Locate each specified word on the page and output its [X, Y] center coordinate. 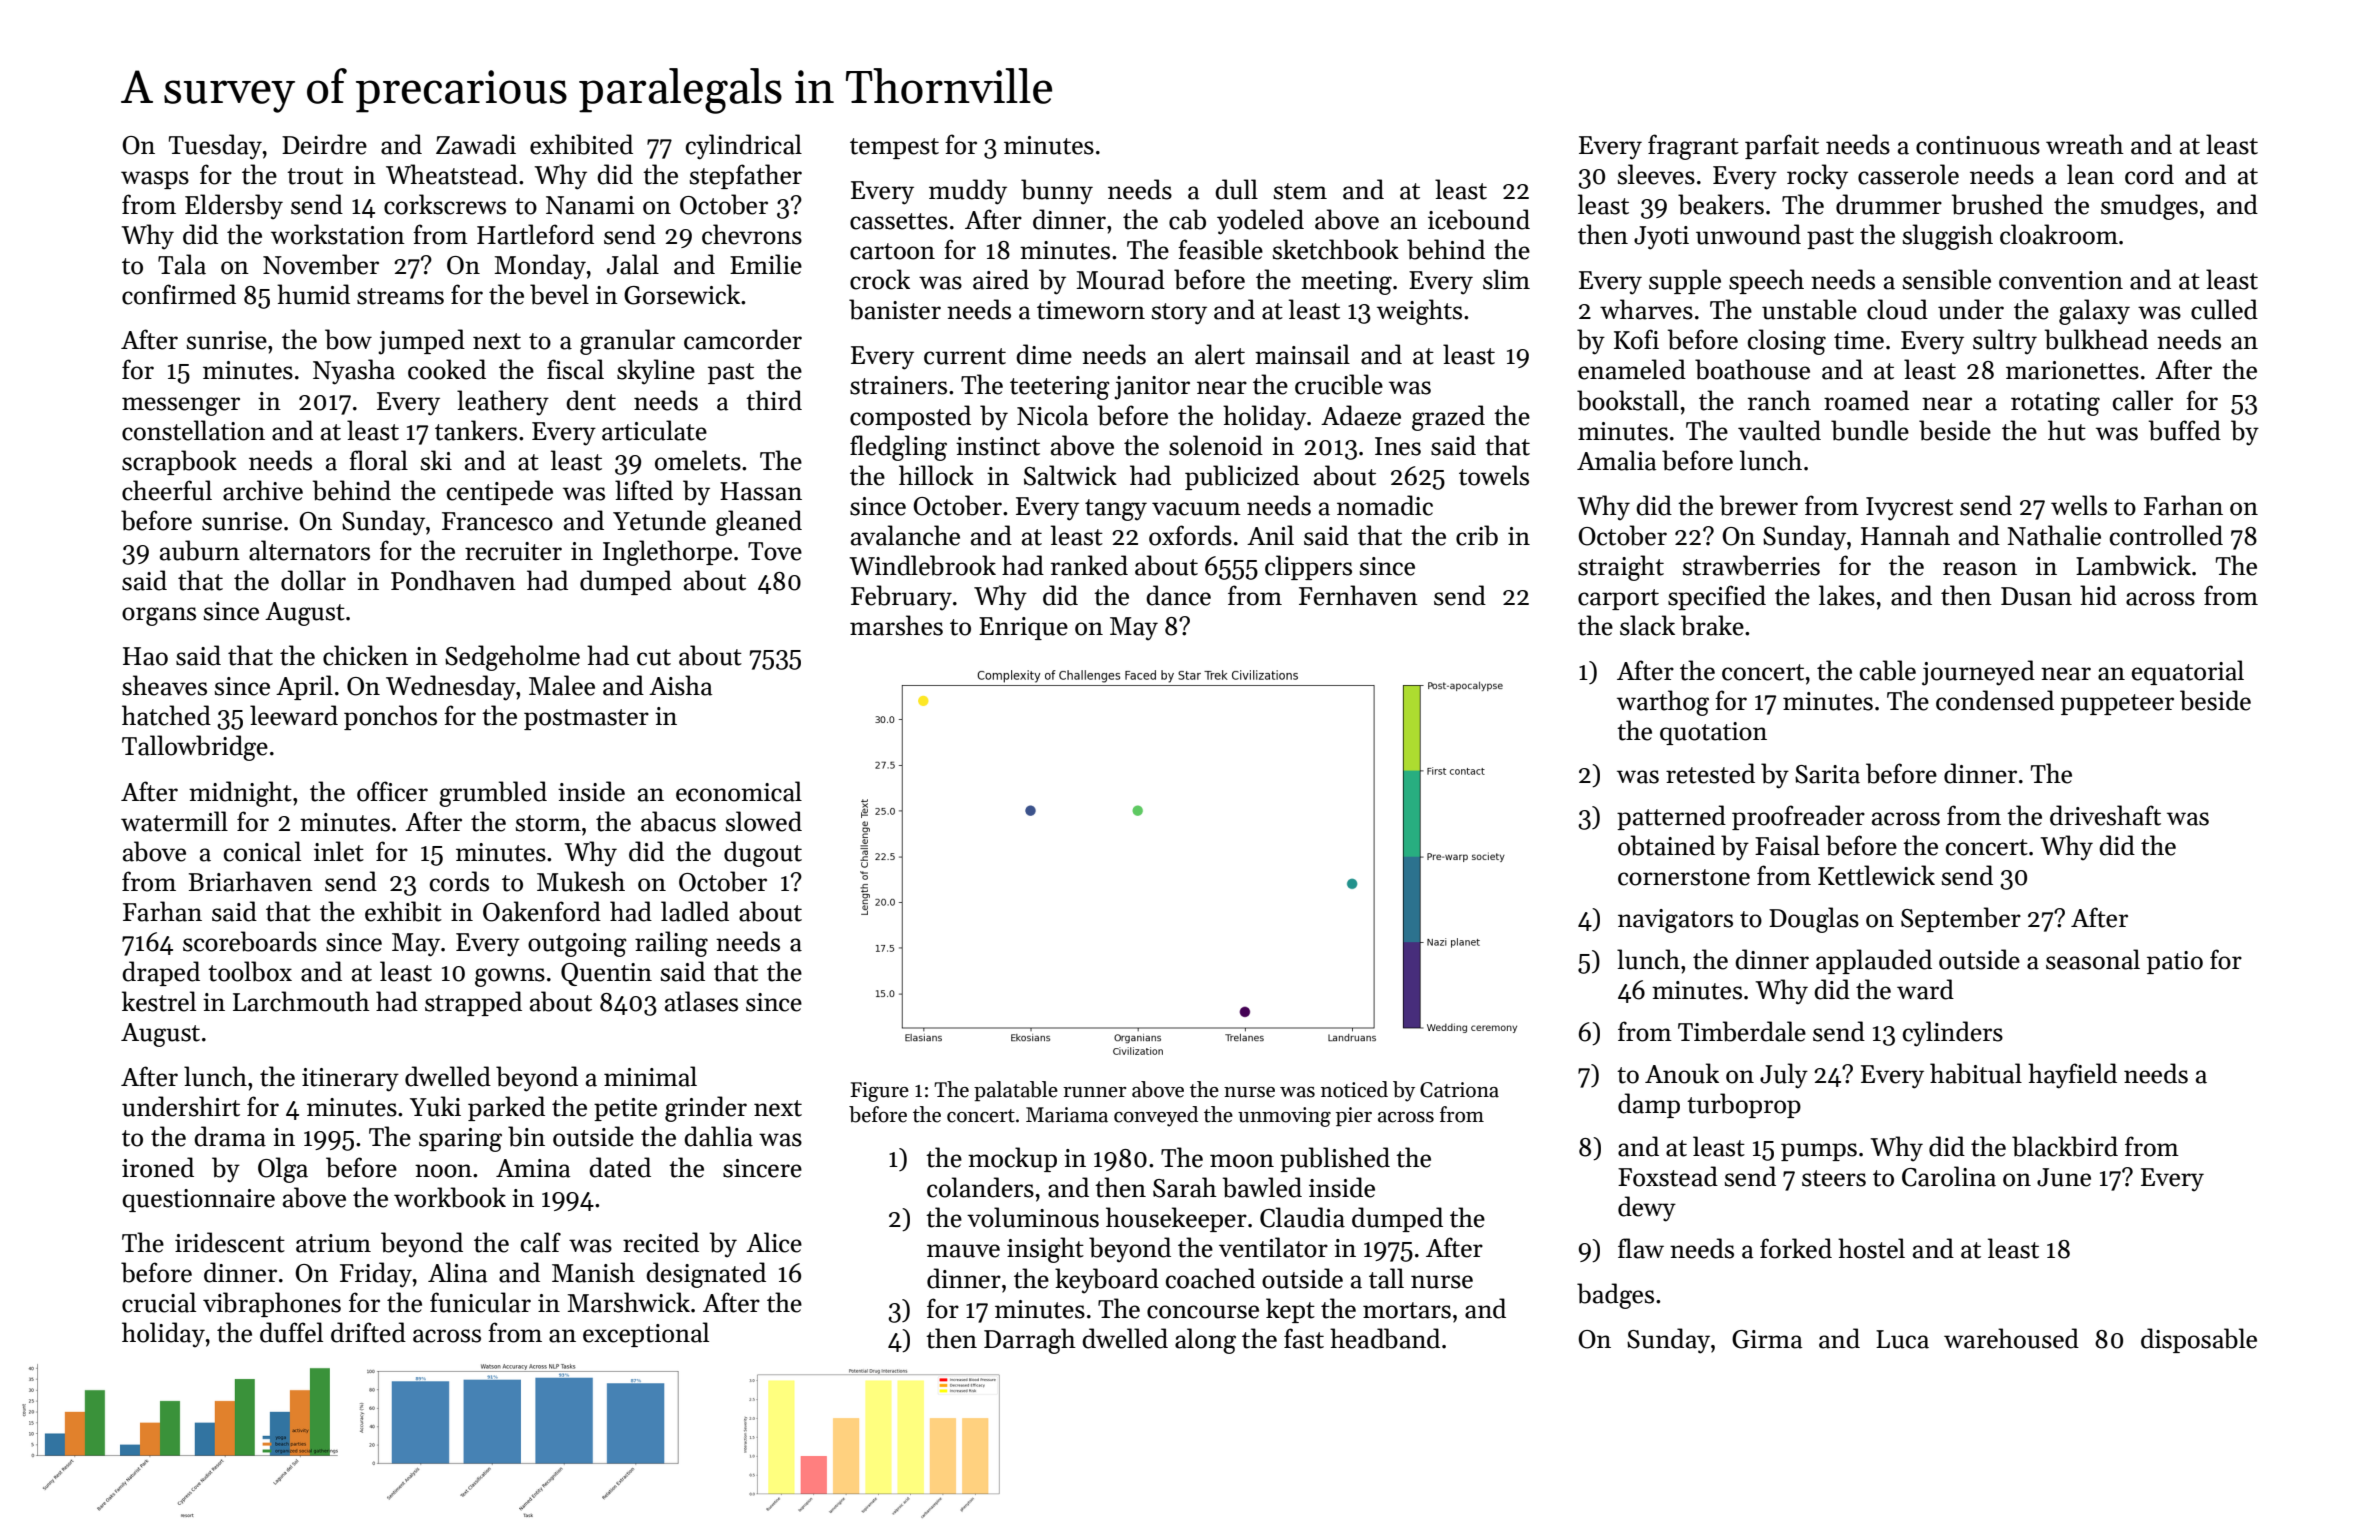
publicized [1242, 477]
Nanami [590, 205]
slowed [764, 821]
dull [1236, 189]
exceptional [646, 1334]
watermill [174, 821]
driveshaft [2105, 815]
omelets [698, 460]
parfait [1782, 146]
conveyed [1156, 1116]
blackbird [2065, 1146]
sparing [460, 1140]
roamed [1866, 400]
